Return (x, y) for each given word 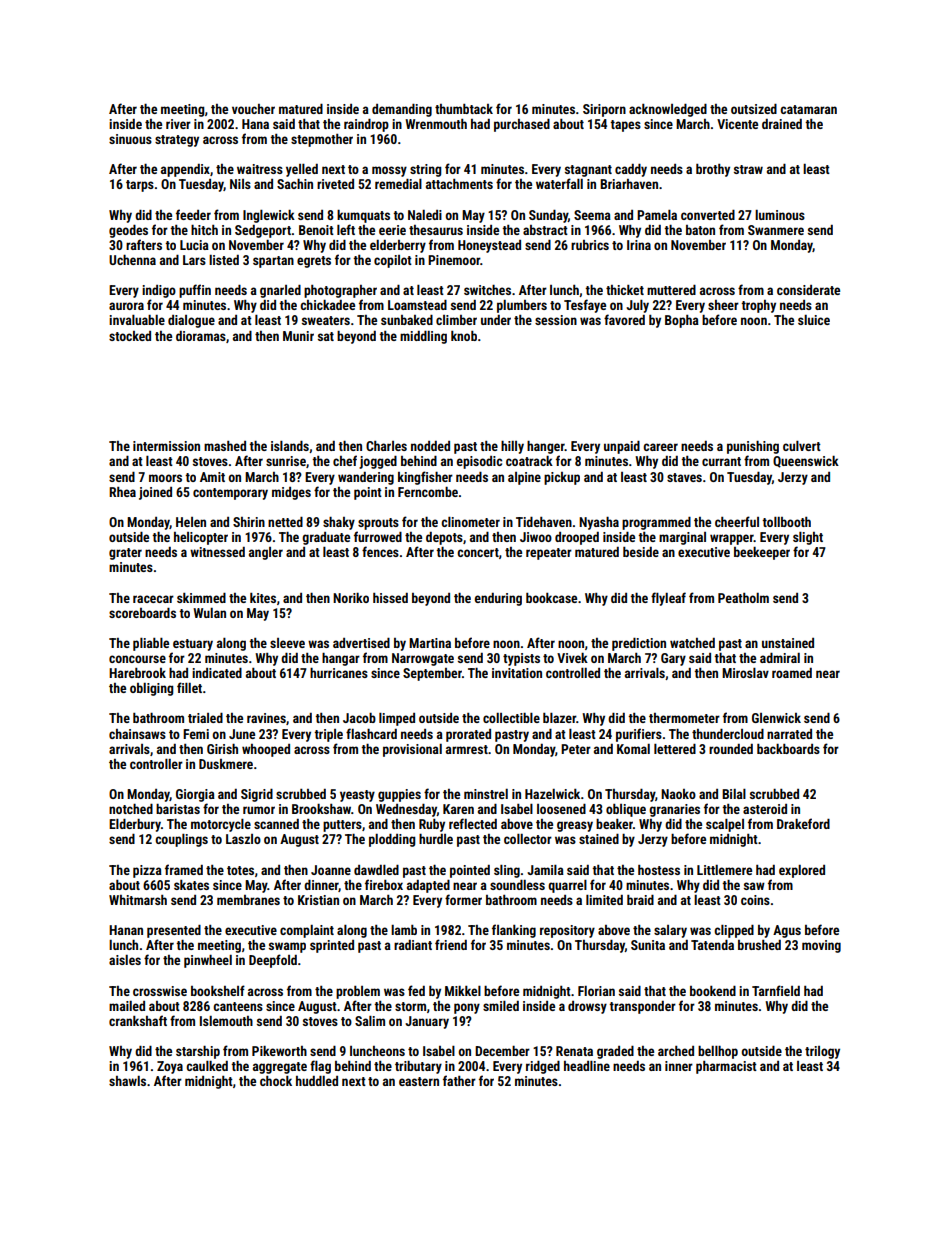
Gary (673, 659)
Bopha (682, 321)
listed (224, 260)
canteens (238, 1006)
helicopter (201, 538)
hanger (546, 447)
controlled (573, 673)
